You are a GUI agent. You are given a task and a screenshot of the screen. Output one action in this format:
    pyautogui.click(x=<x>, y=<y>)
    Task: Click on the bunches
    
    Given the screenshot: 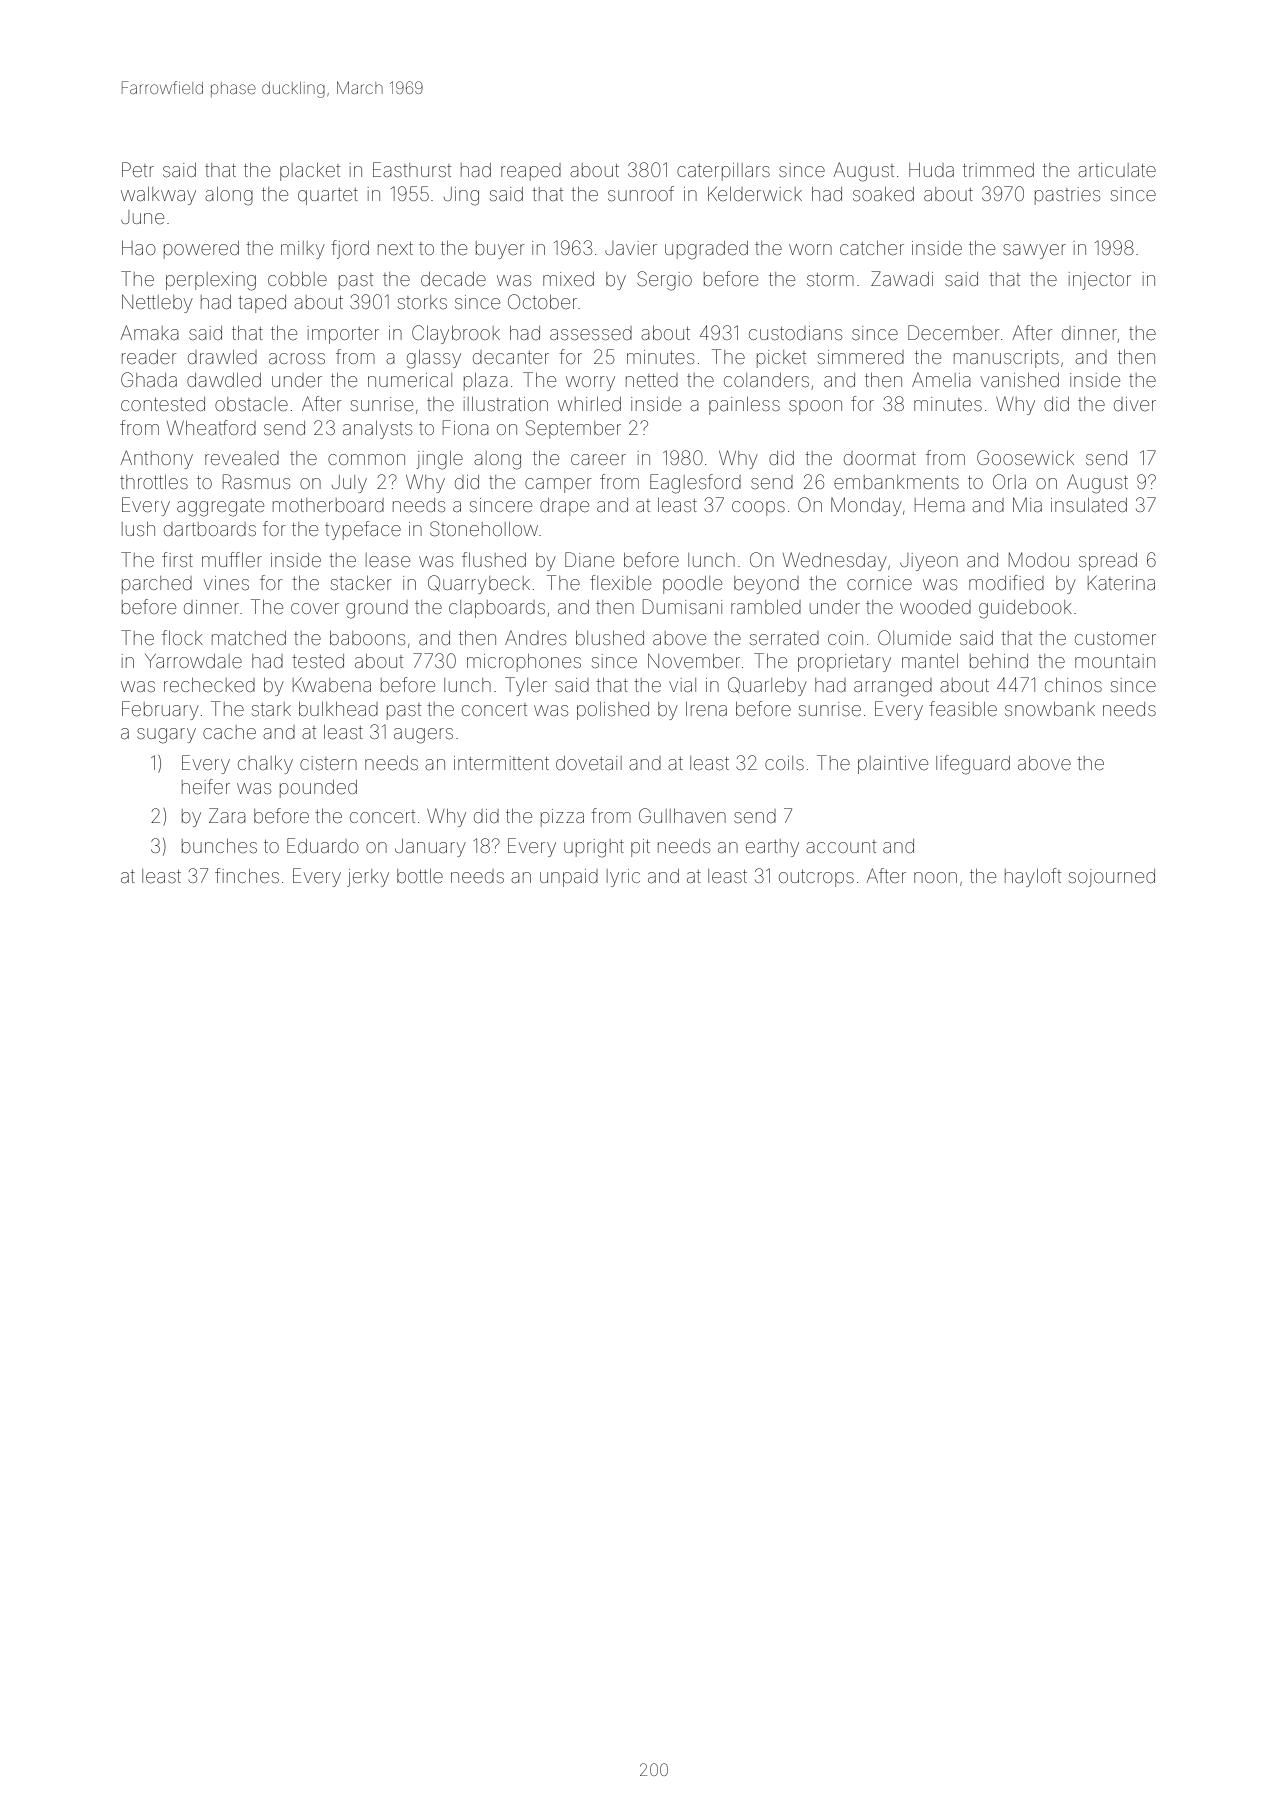 What is the action you would take?
    pyautogui.click(x=219, y=846)
